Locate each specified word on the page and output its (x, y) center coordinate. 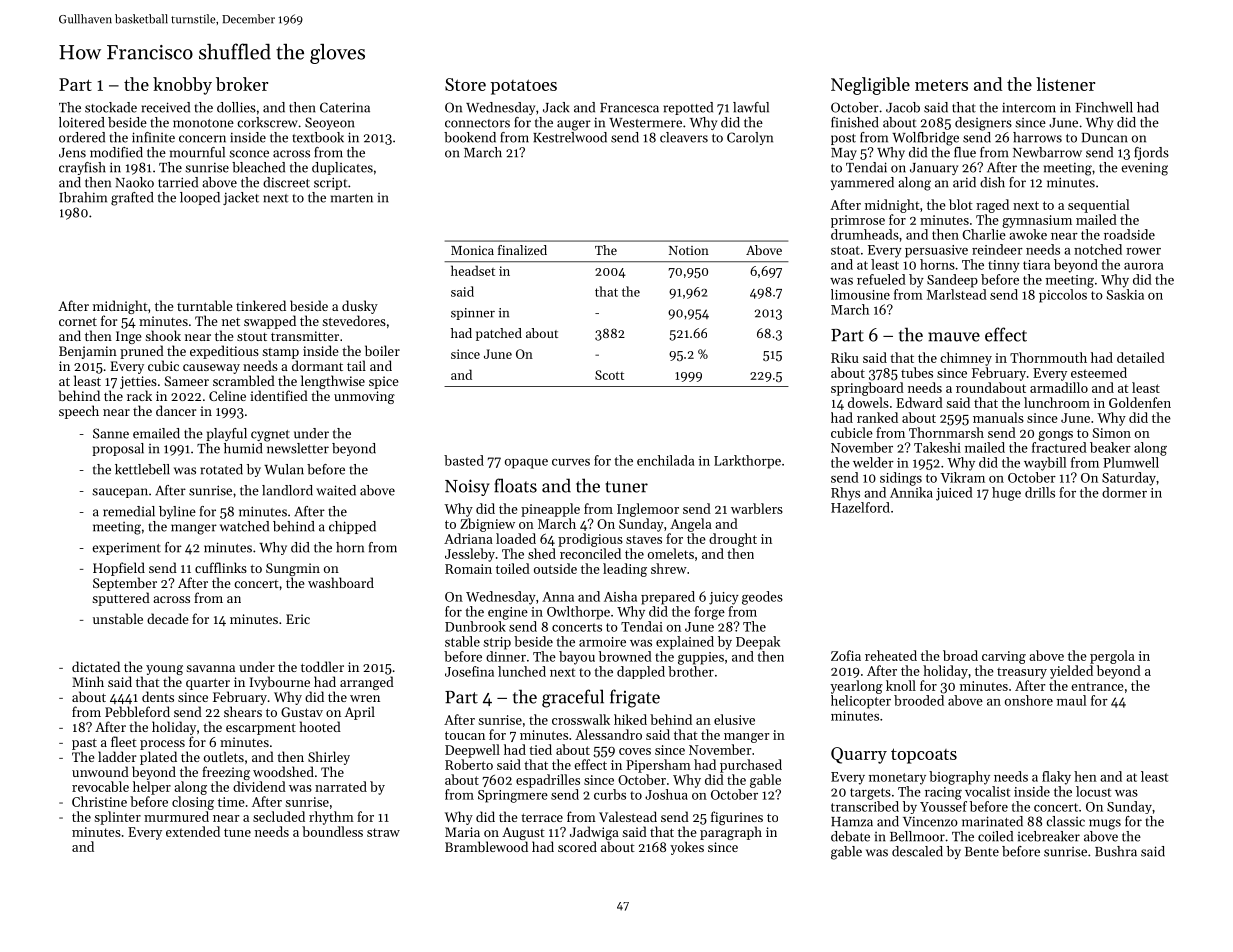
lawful (751, 107)
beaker (1110, 447)
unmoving (364, 397)
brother (691, 671)
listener (1065, 84)
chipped (352, 527)
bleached (258, 167)
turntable (205, 305)
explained (685, 643)
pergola (1112, 657)
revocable (100, 786)
